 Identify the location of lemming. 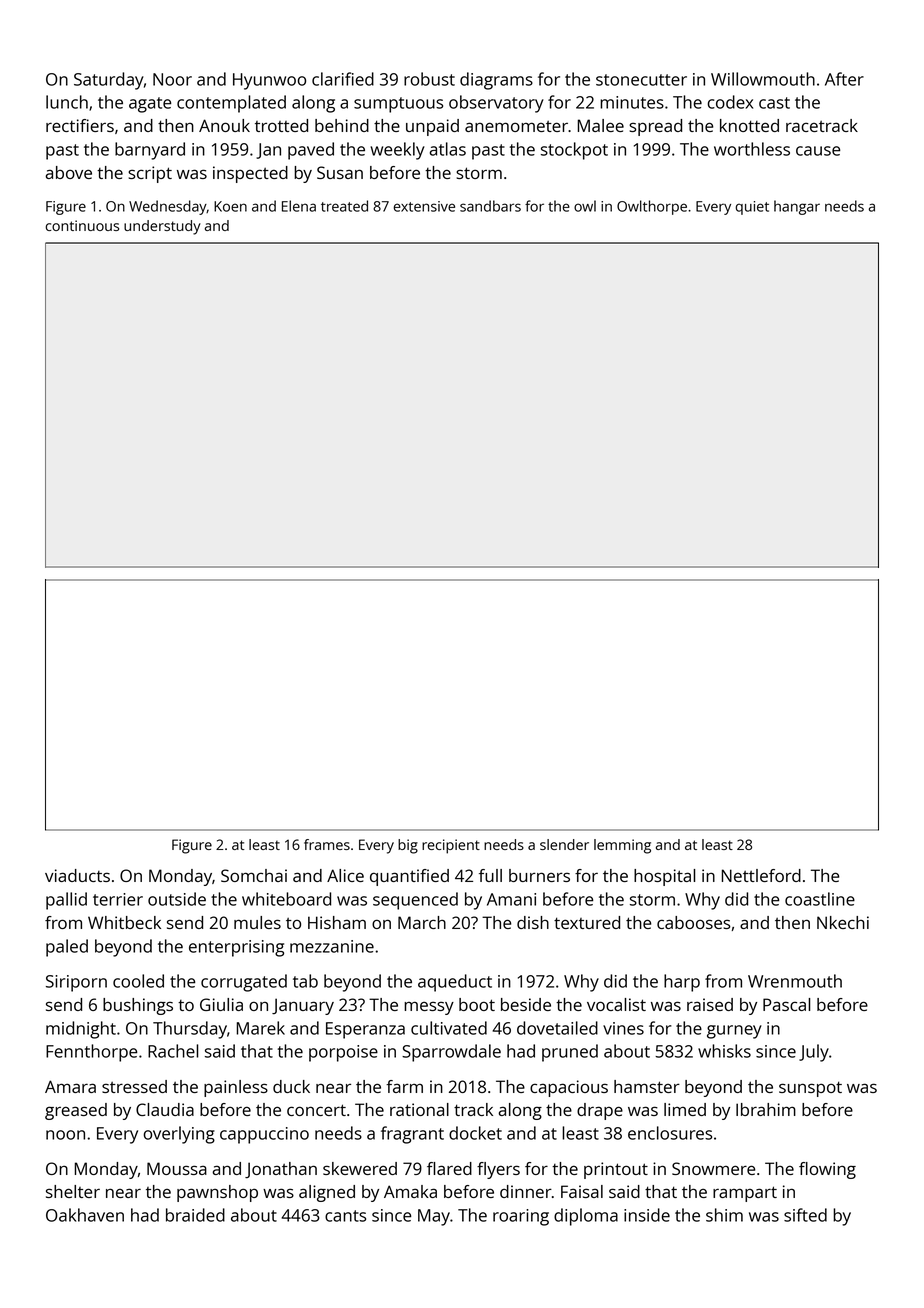
(622, 846).
